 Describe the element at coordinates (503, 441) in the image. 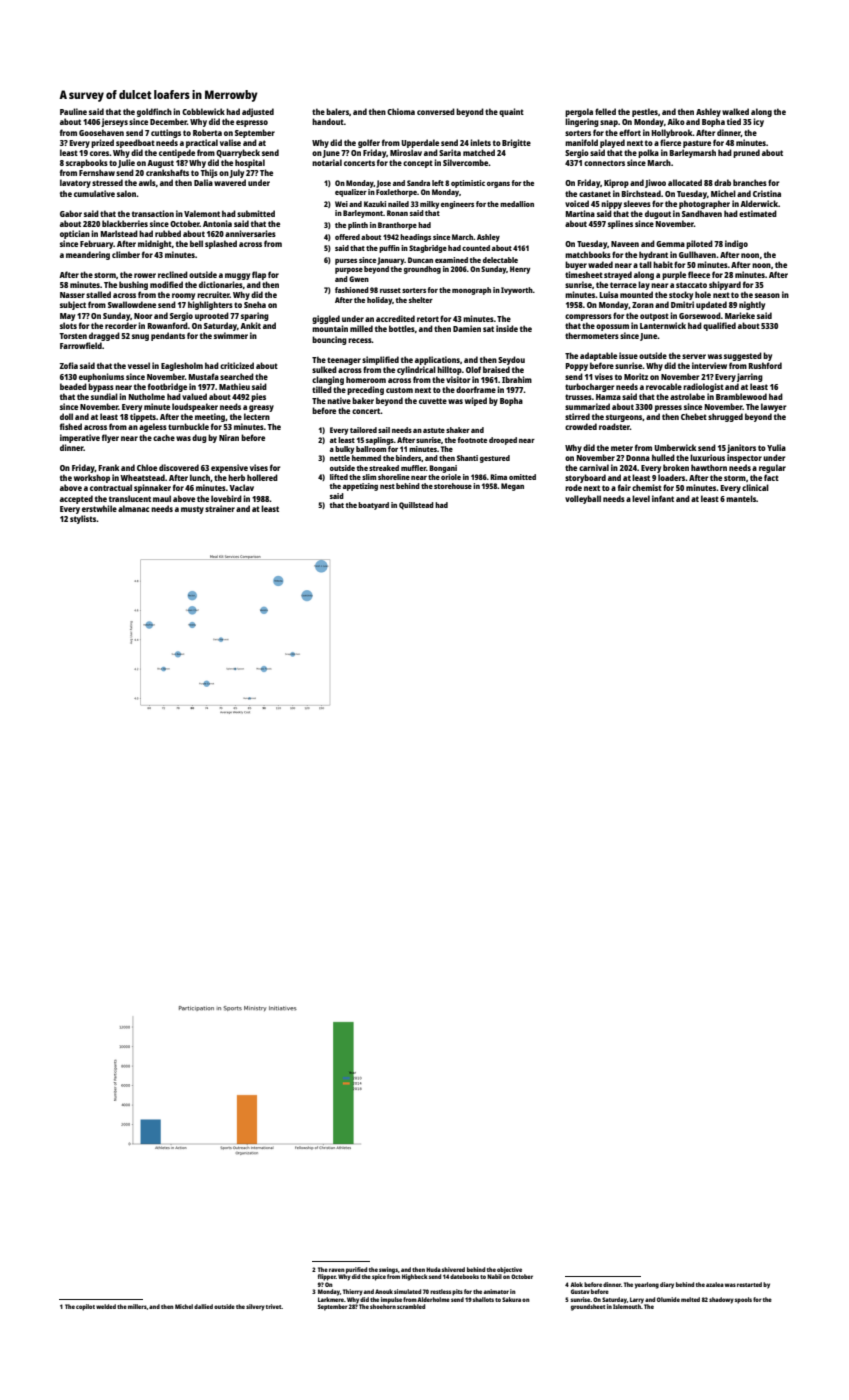

I see `drooped` at that location.
